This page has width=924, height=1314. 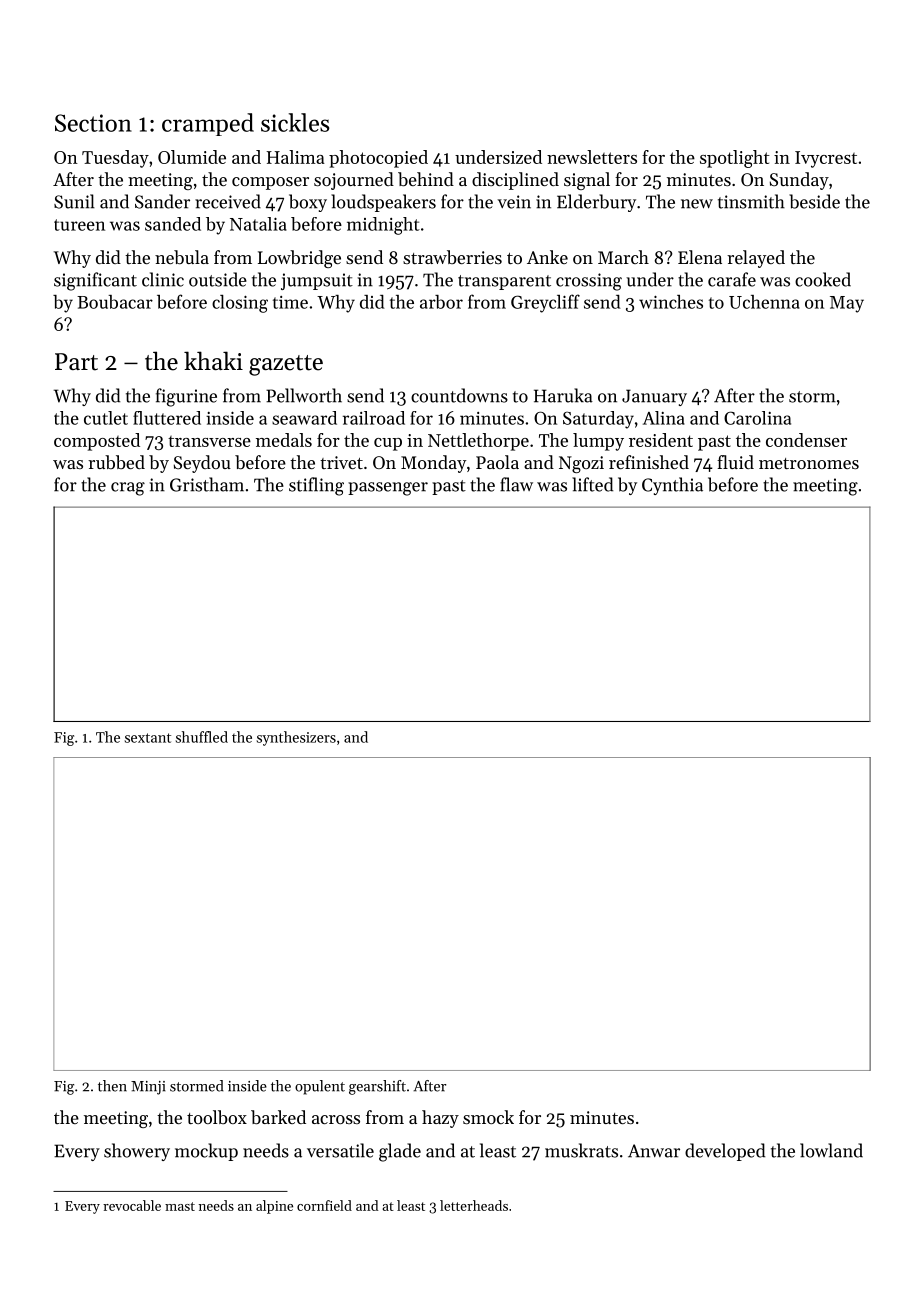 What do you see at coordinates (488, 1117) in the page?
I see `smock` at bounding box center [488, 1117].
